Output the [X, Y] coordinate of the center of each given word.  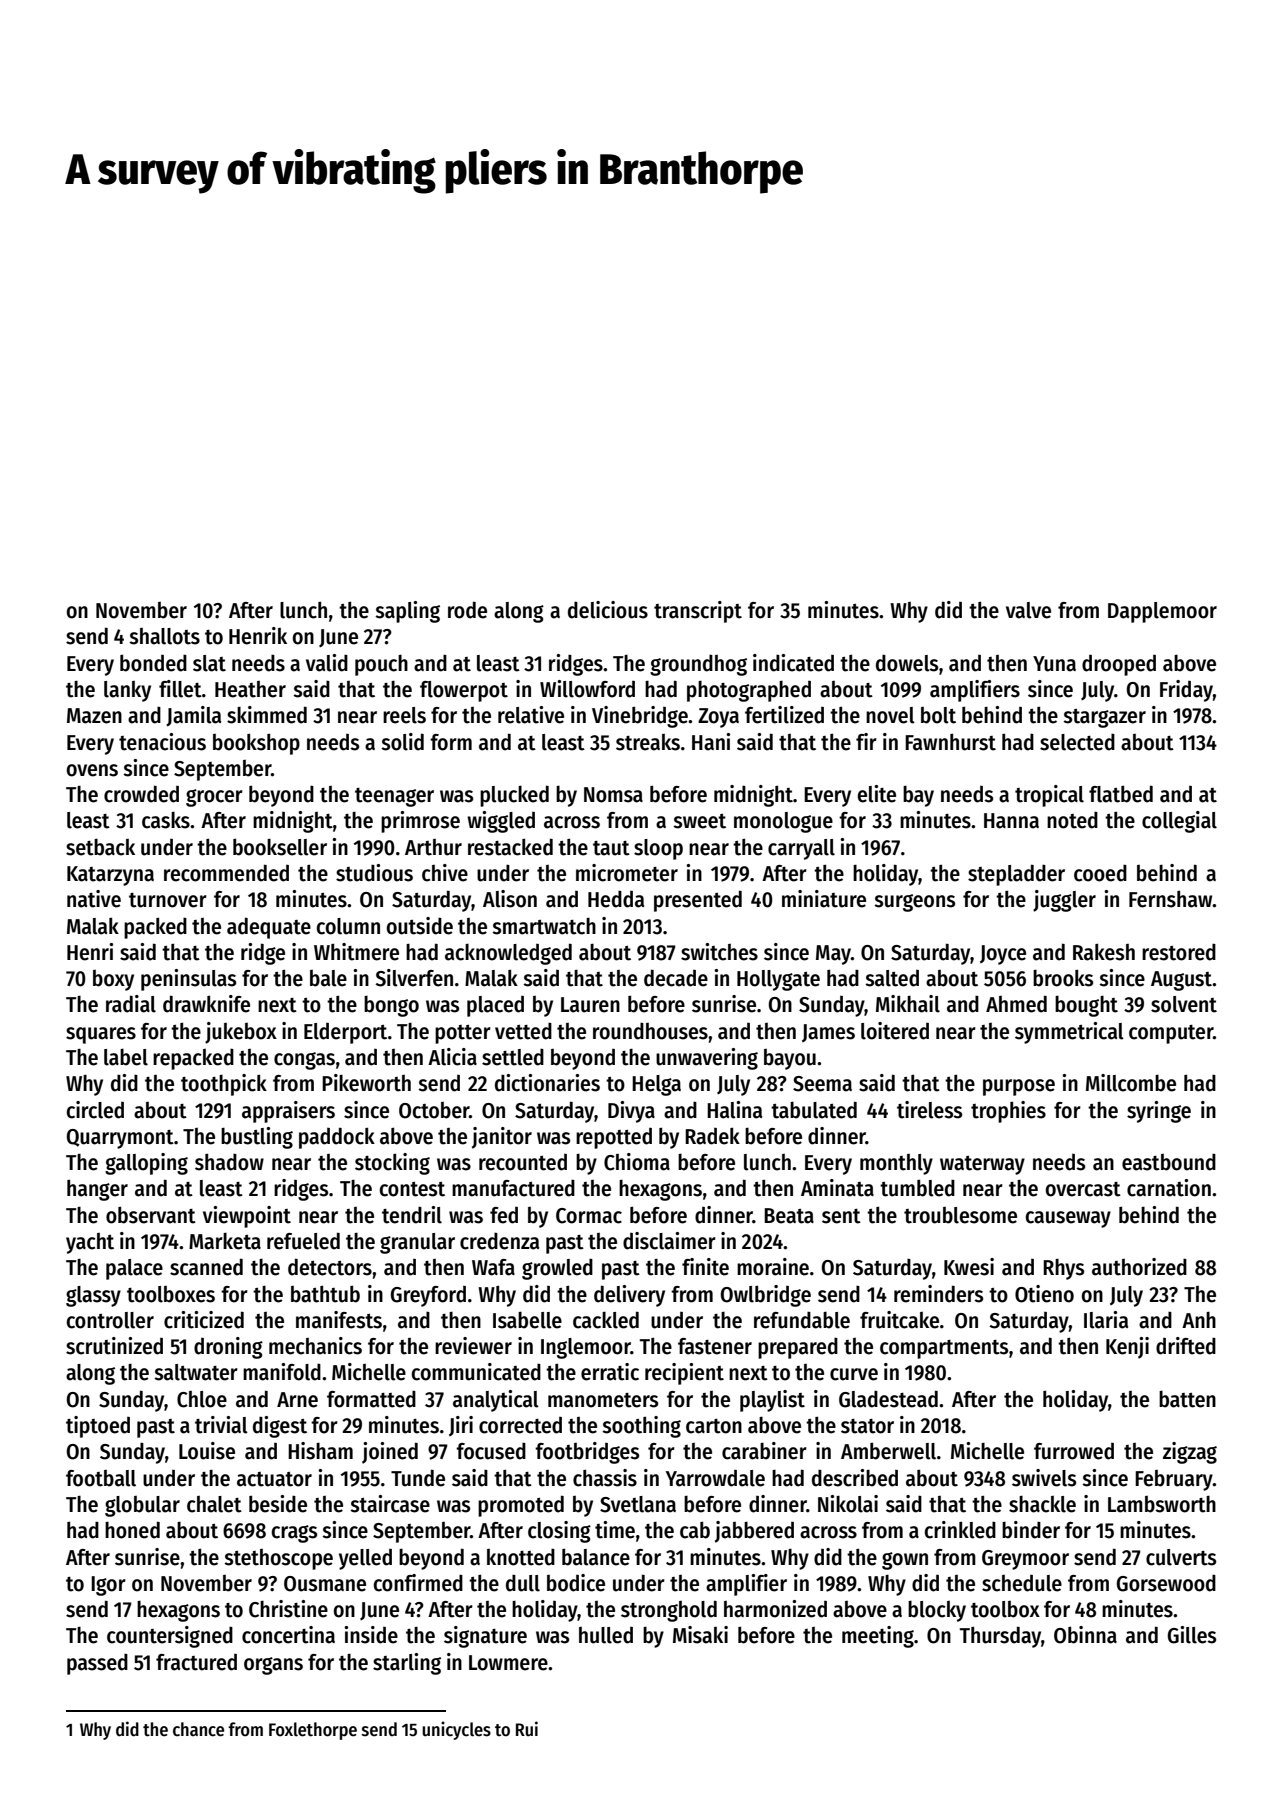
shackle [1042, 1504]
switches [719, 952]
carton [714, 1426]
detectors [330, 1267]
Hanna [1011, 821]
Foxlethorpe [313, 1731]
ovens [92, 770]
